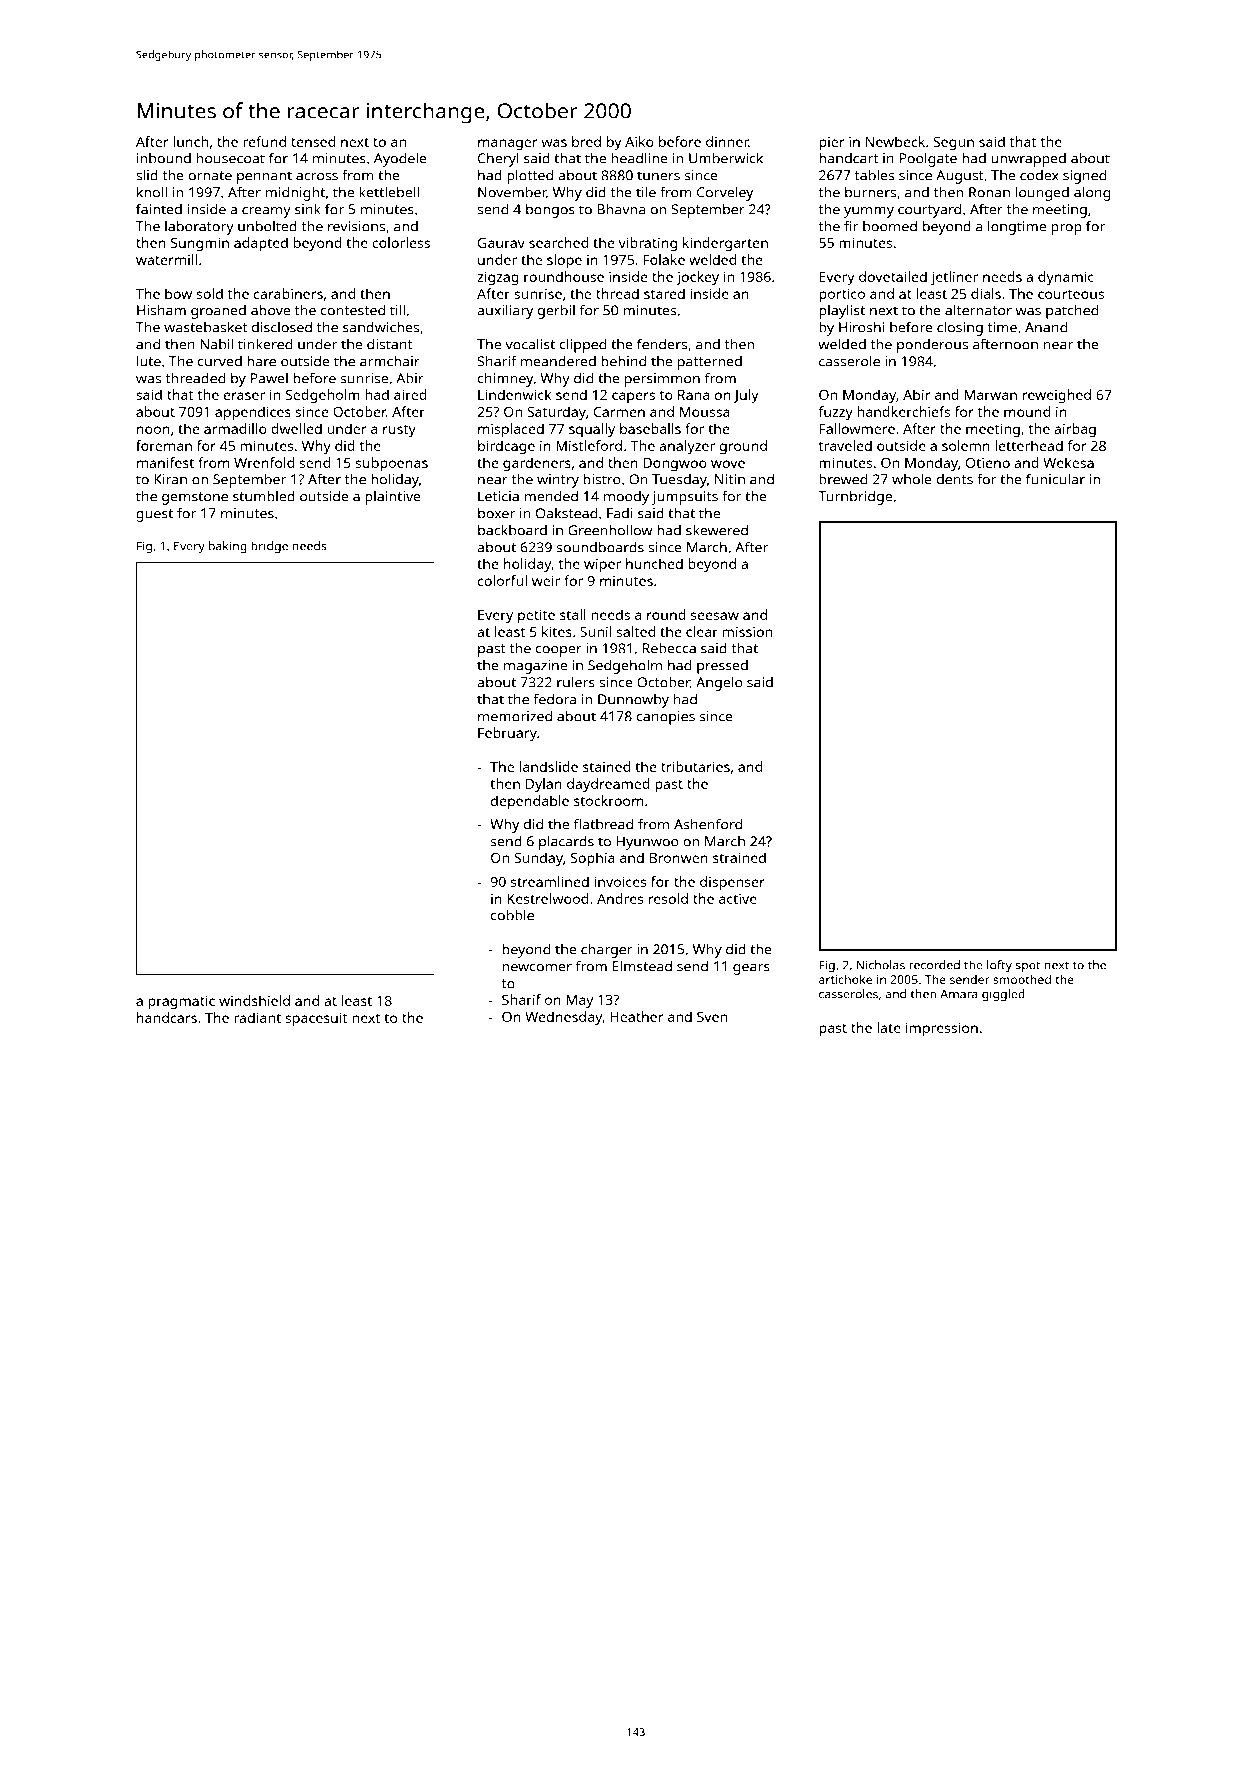 Image resolution: width=1253 pixels, height=1771 pixels. What do you see at coordinates (266, 212) in the screenshot?
I see `creamy` at bounding box center [266, 212].
